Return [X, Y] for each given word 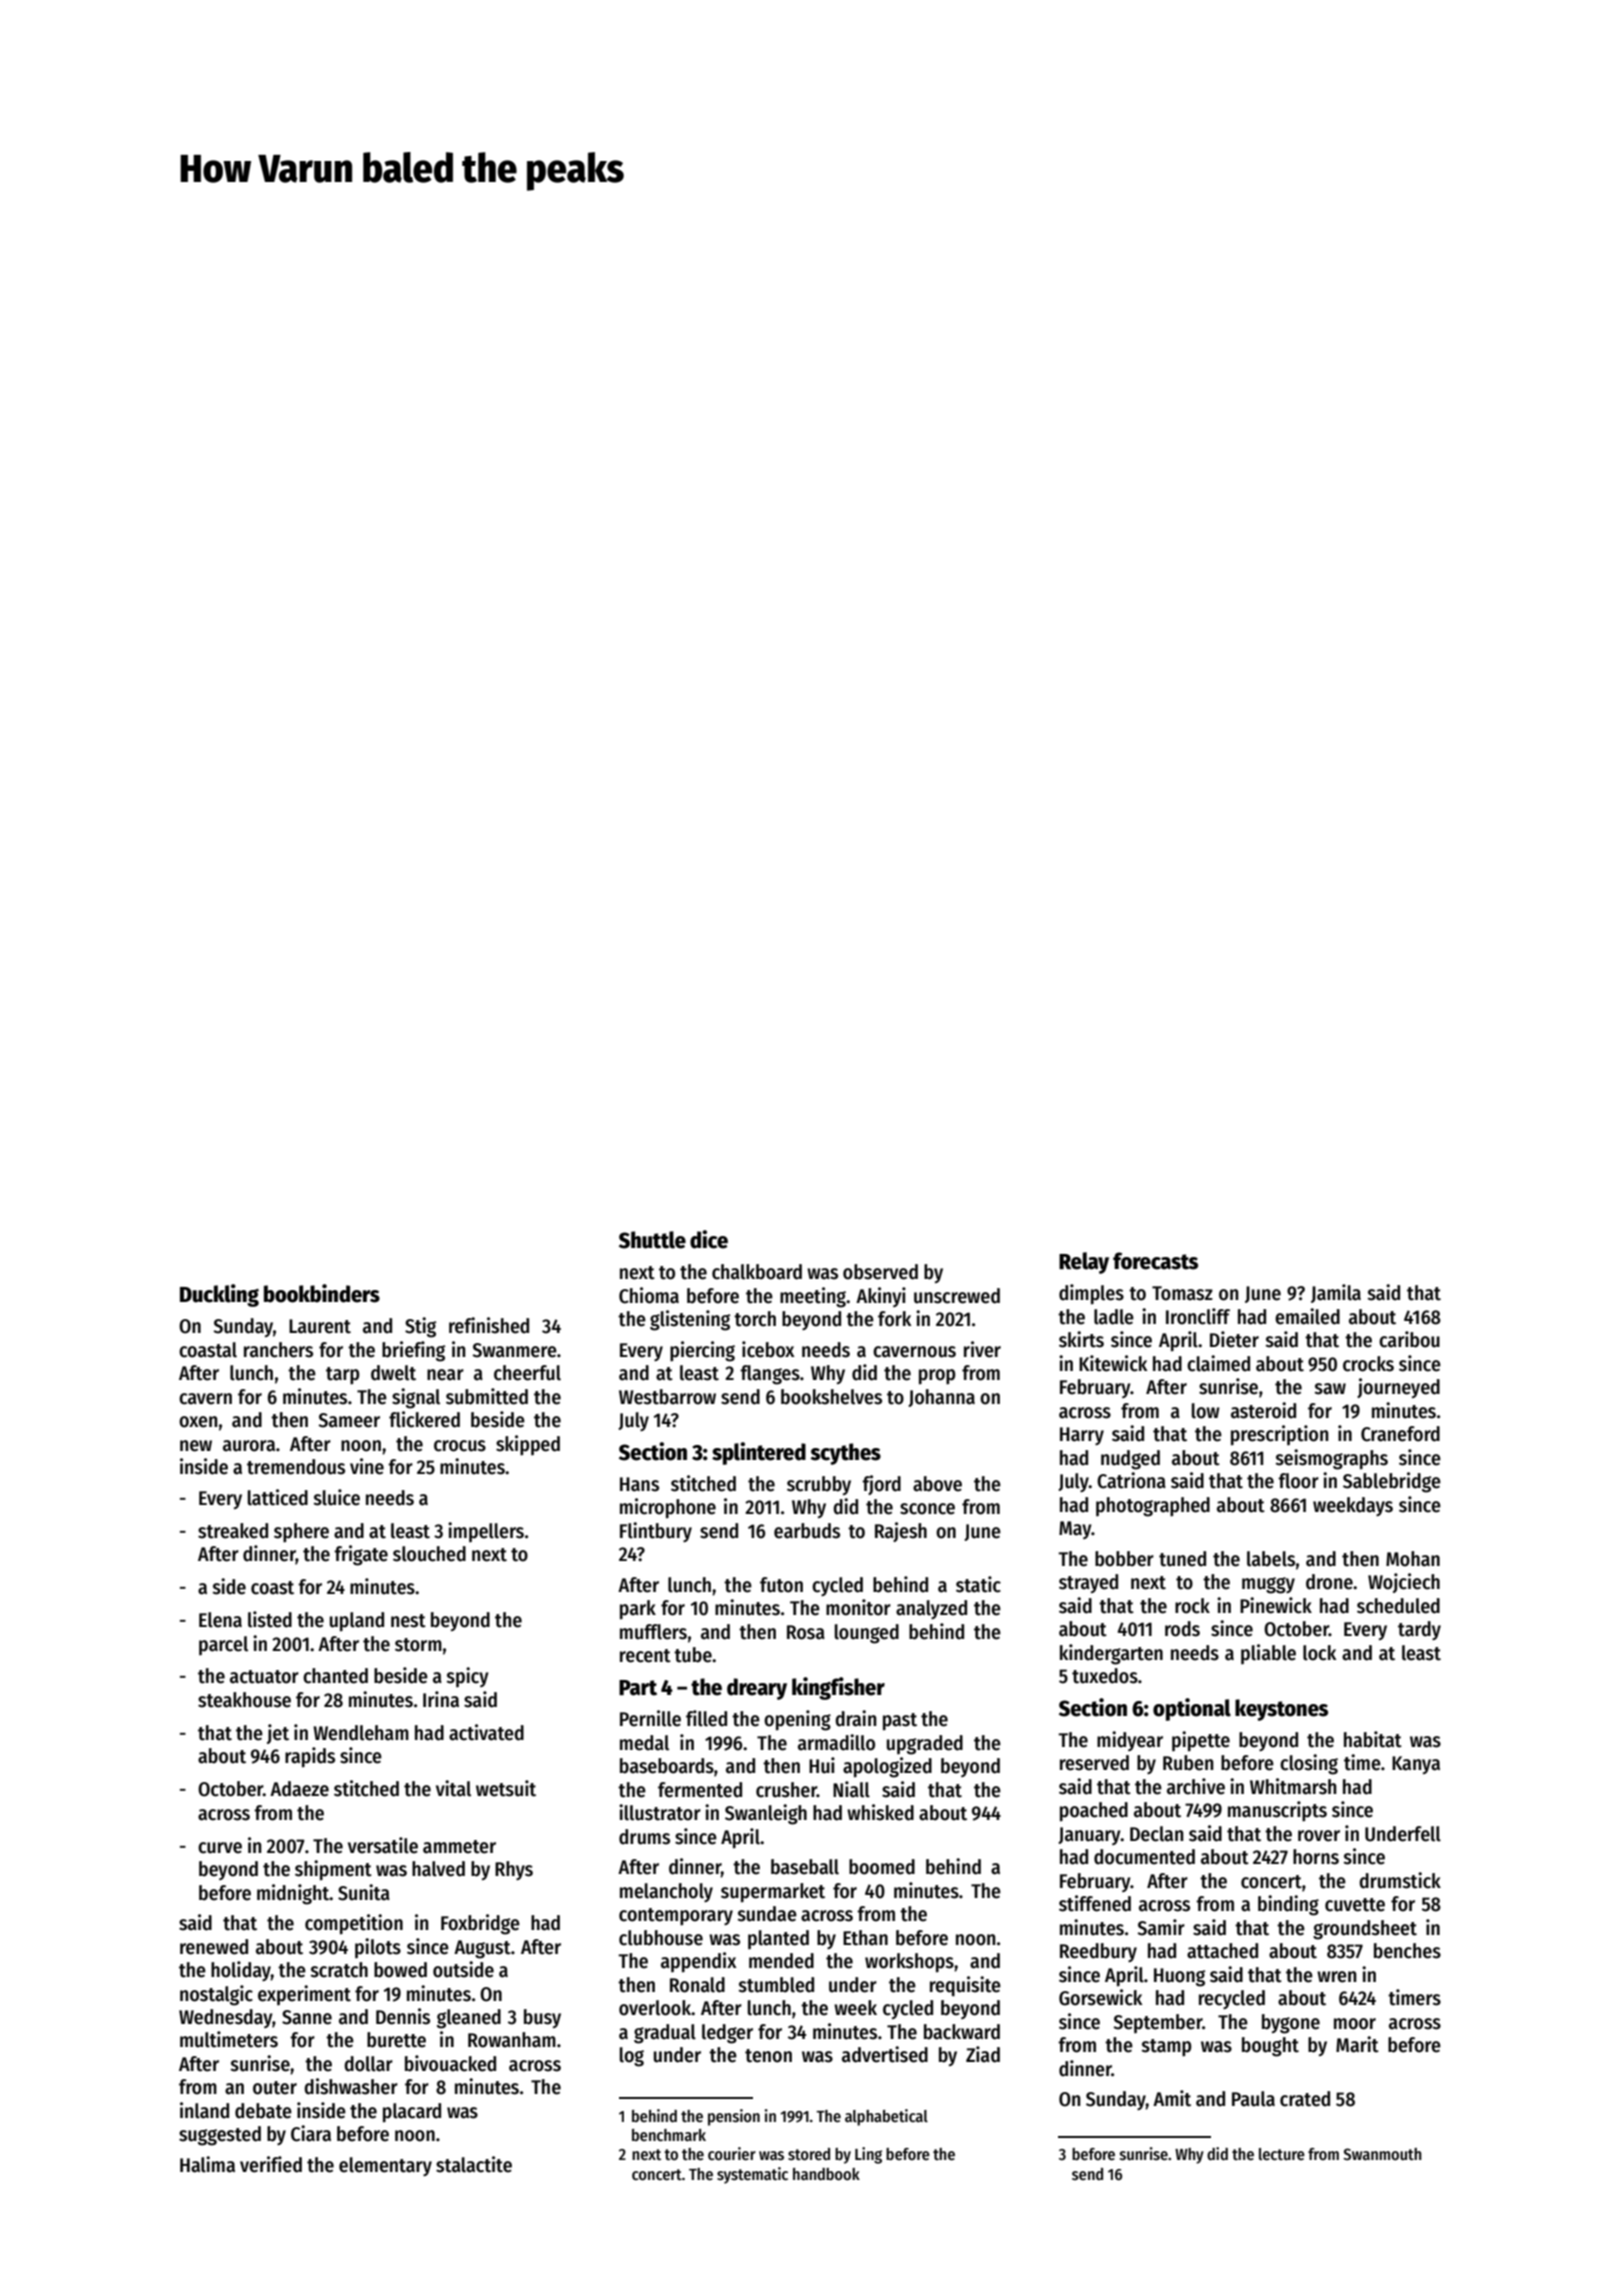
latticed [278, 1497]
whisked [880, 1812]
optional [1192, 1709]
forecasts [1155, 1261]
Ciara [311, 2133]
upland [357, 1622]
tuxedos [1105, 1676]
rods [1182, 1629]
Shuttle [652, 1240]
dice [709, 1239]
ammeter [459, 1847]
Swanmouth [1382, 2154]
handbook [826, 2174]
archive [1196, 1786]
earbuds [807, 1531]
